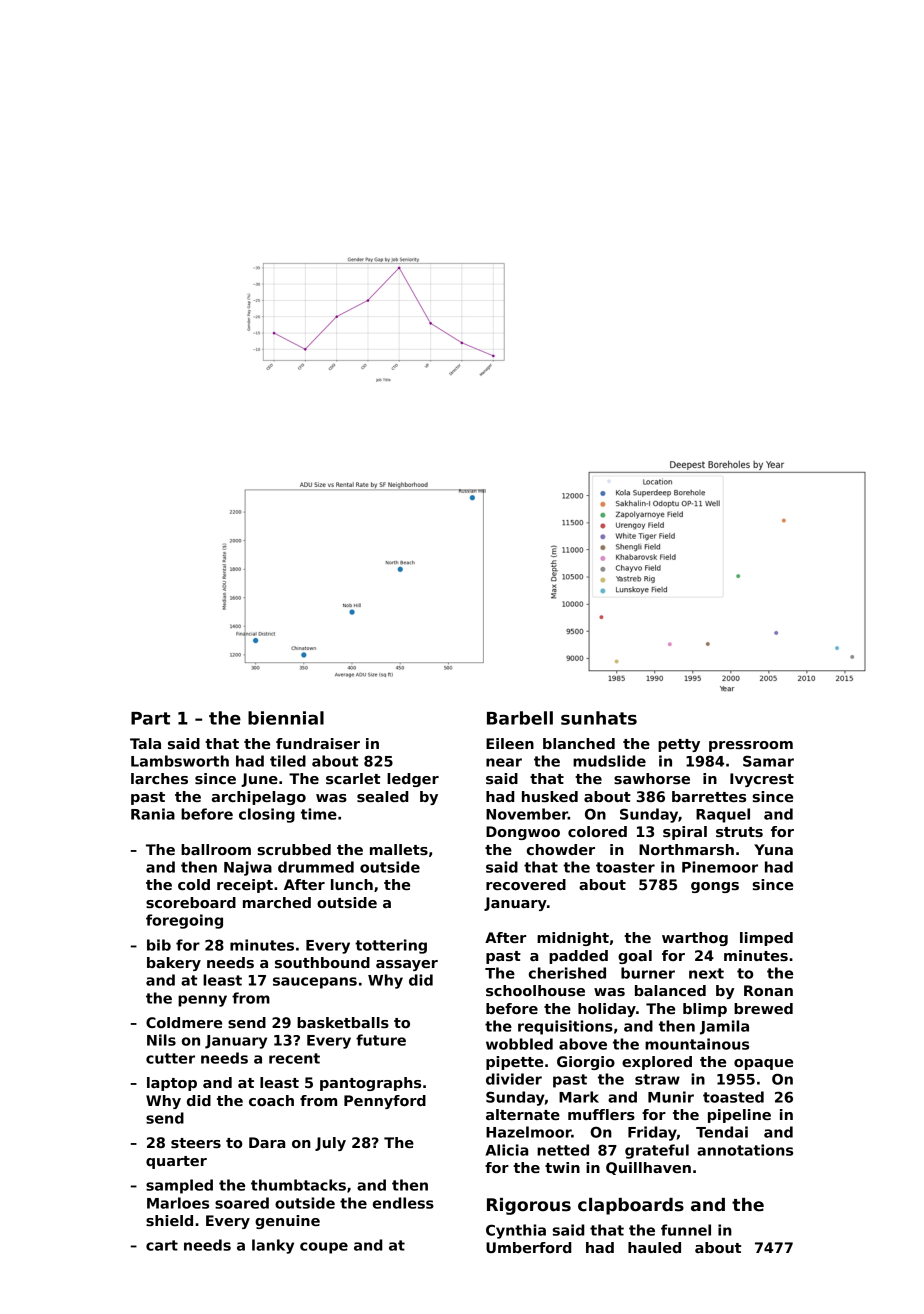 This screenshot has width=924, height=1314. What do you see at coordinates (763, 1064) in the screenshot?
I see `opaque` at bounding box center [763, 1064].
